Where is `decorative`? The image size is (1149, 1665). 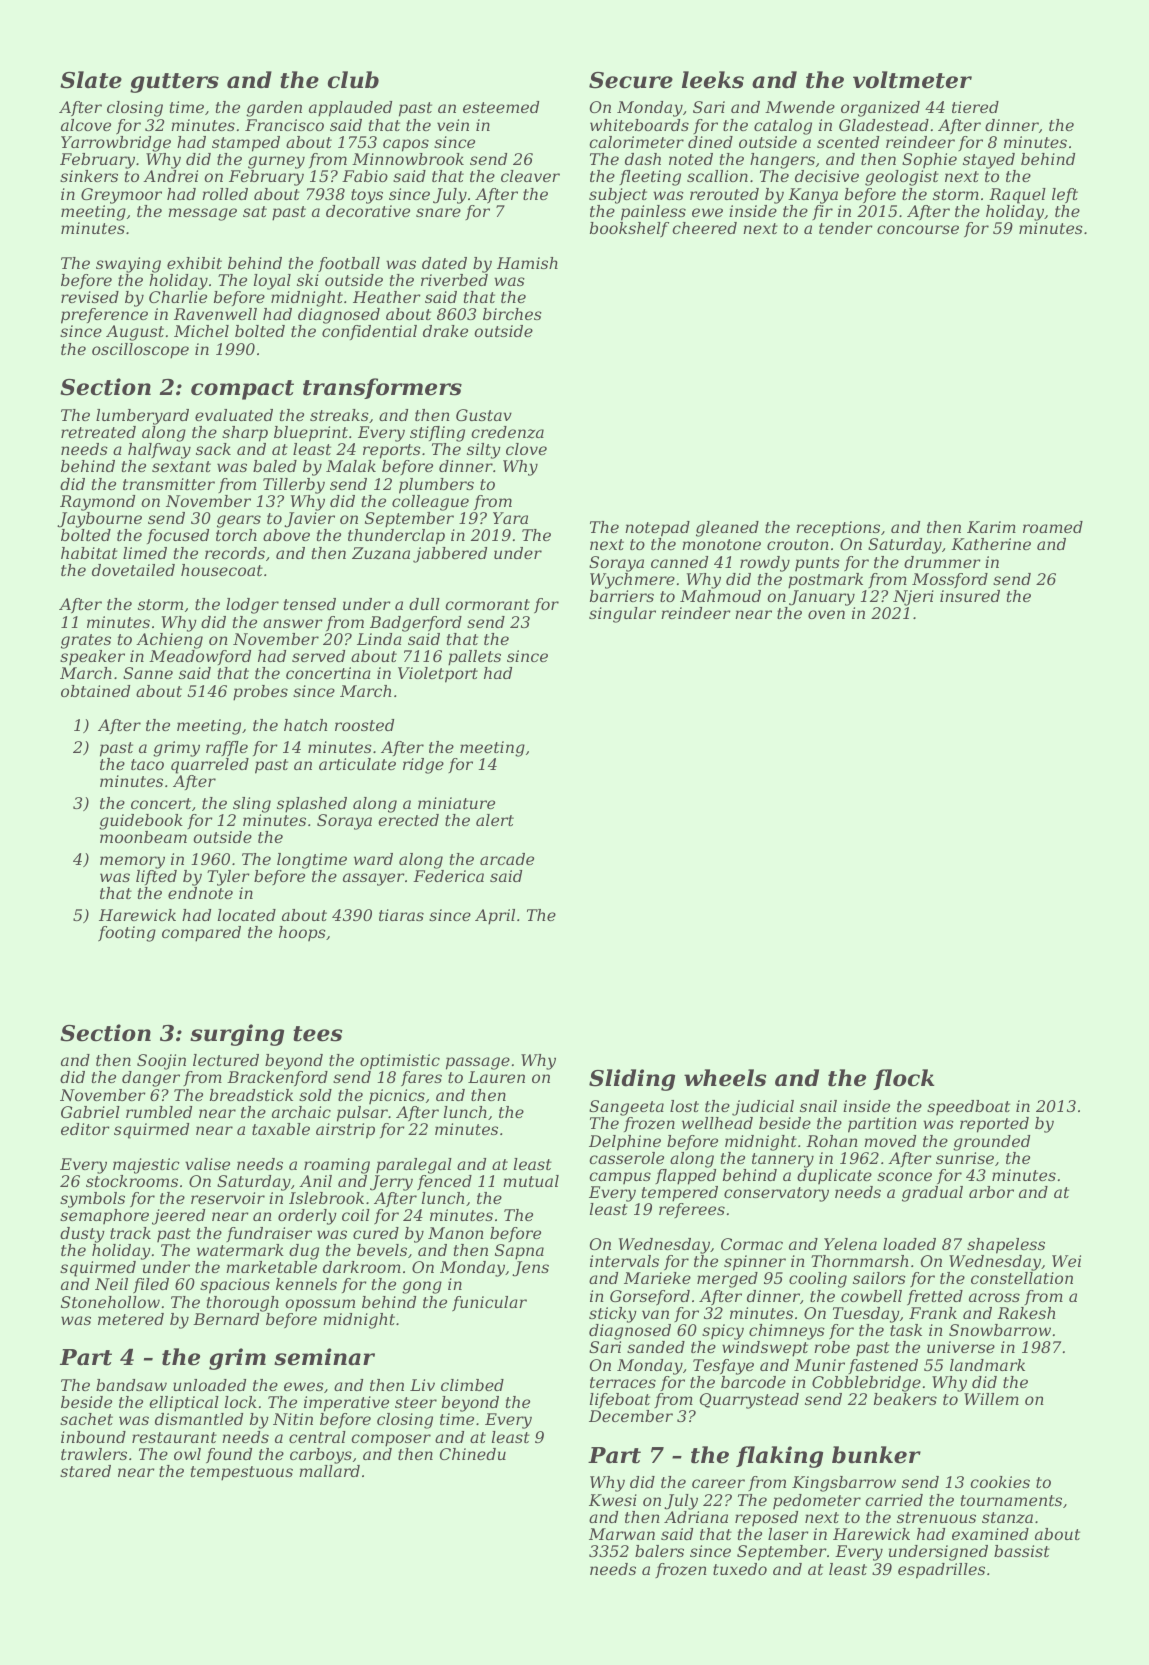 decorative is located at coordinates (368, 211).
